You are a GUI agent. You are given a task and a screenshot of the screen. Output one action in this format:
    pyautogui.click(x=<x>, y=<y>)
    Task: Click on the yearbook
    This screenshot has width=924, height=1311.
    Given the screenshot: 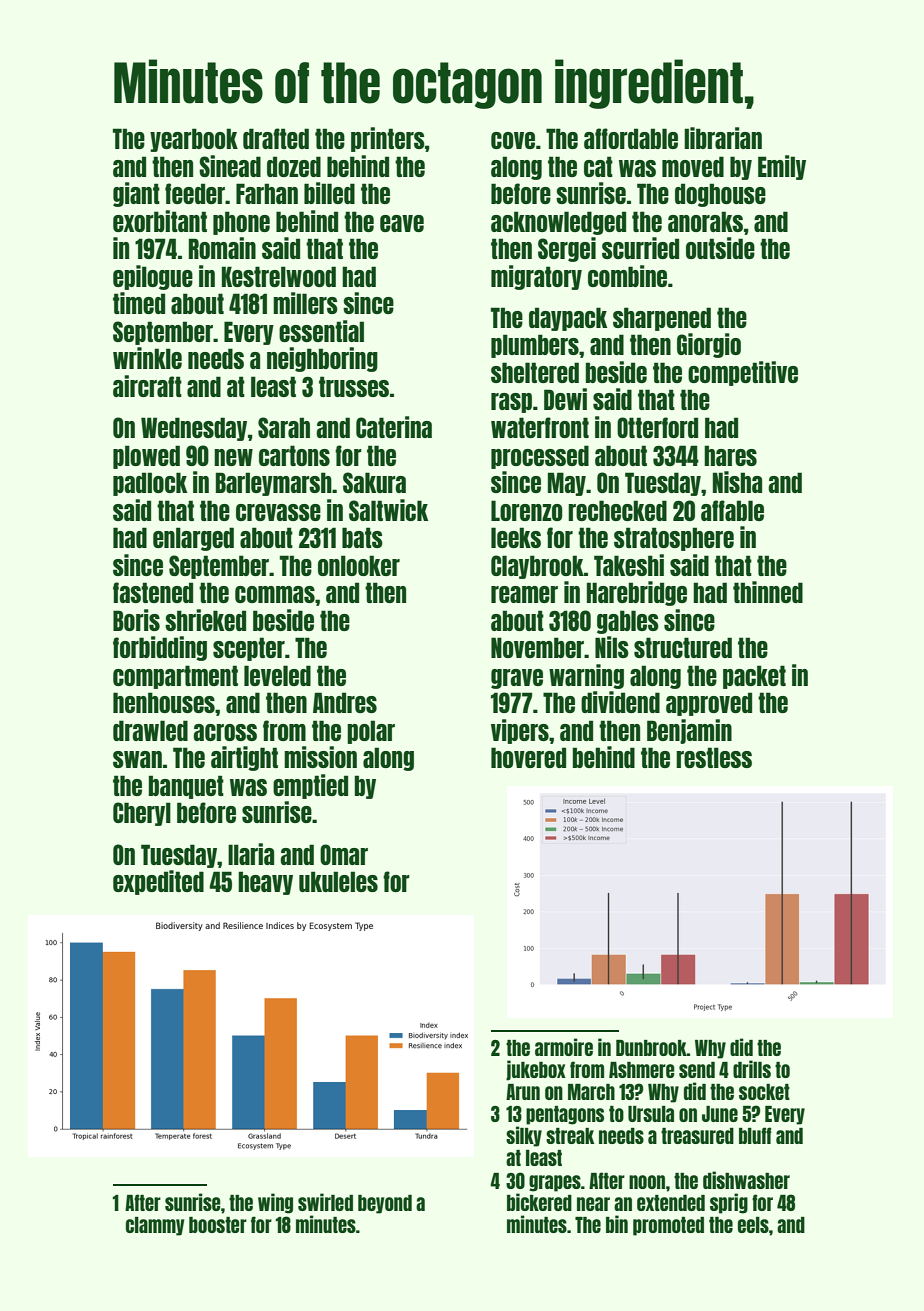 What is the action you would take?
    pyautogui.click(x=194, y=140)
